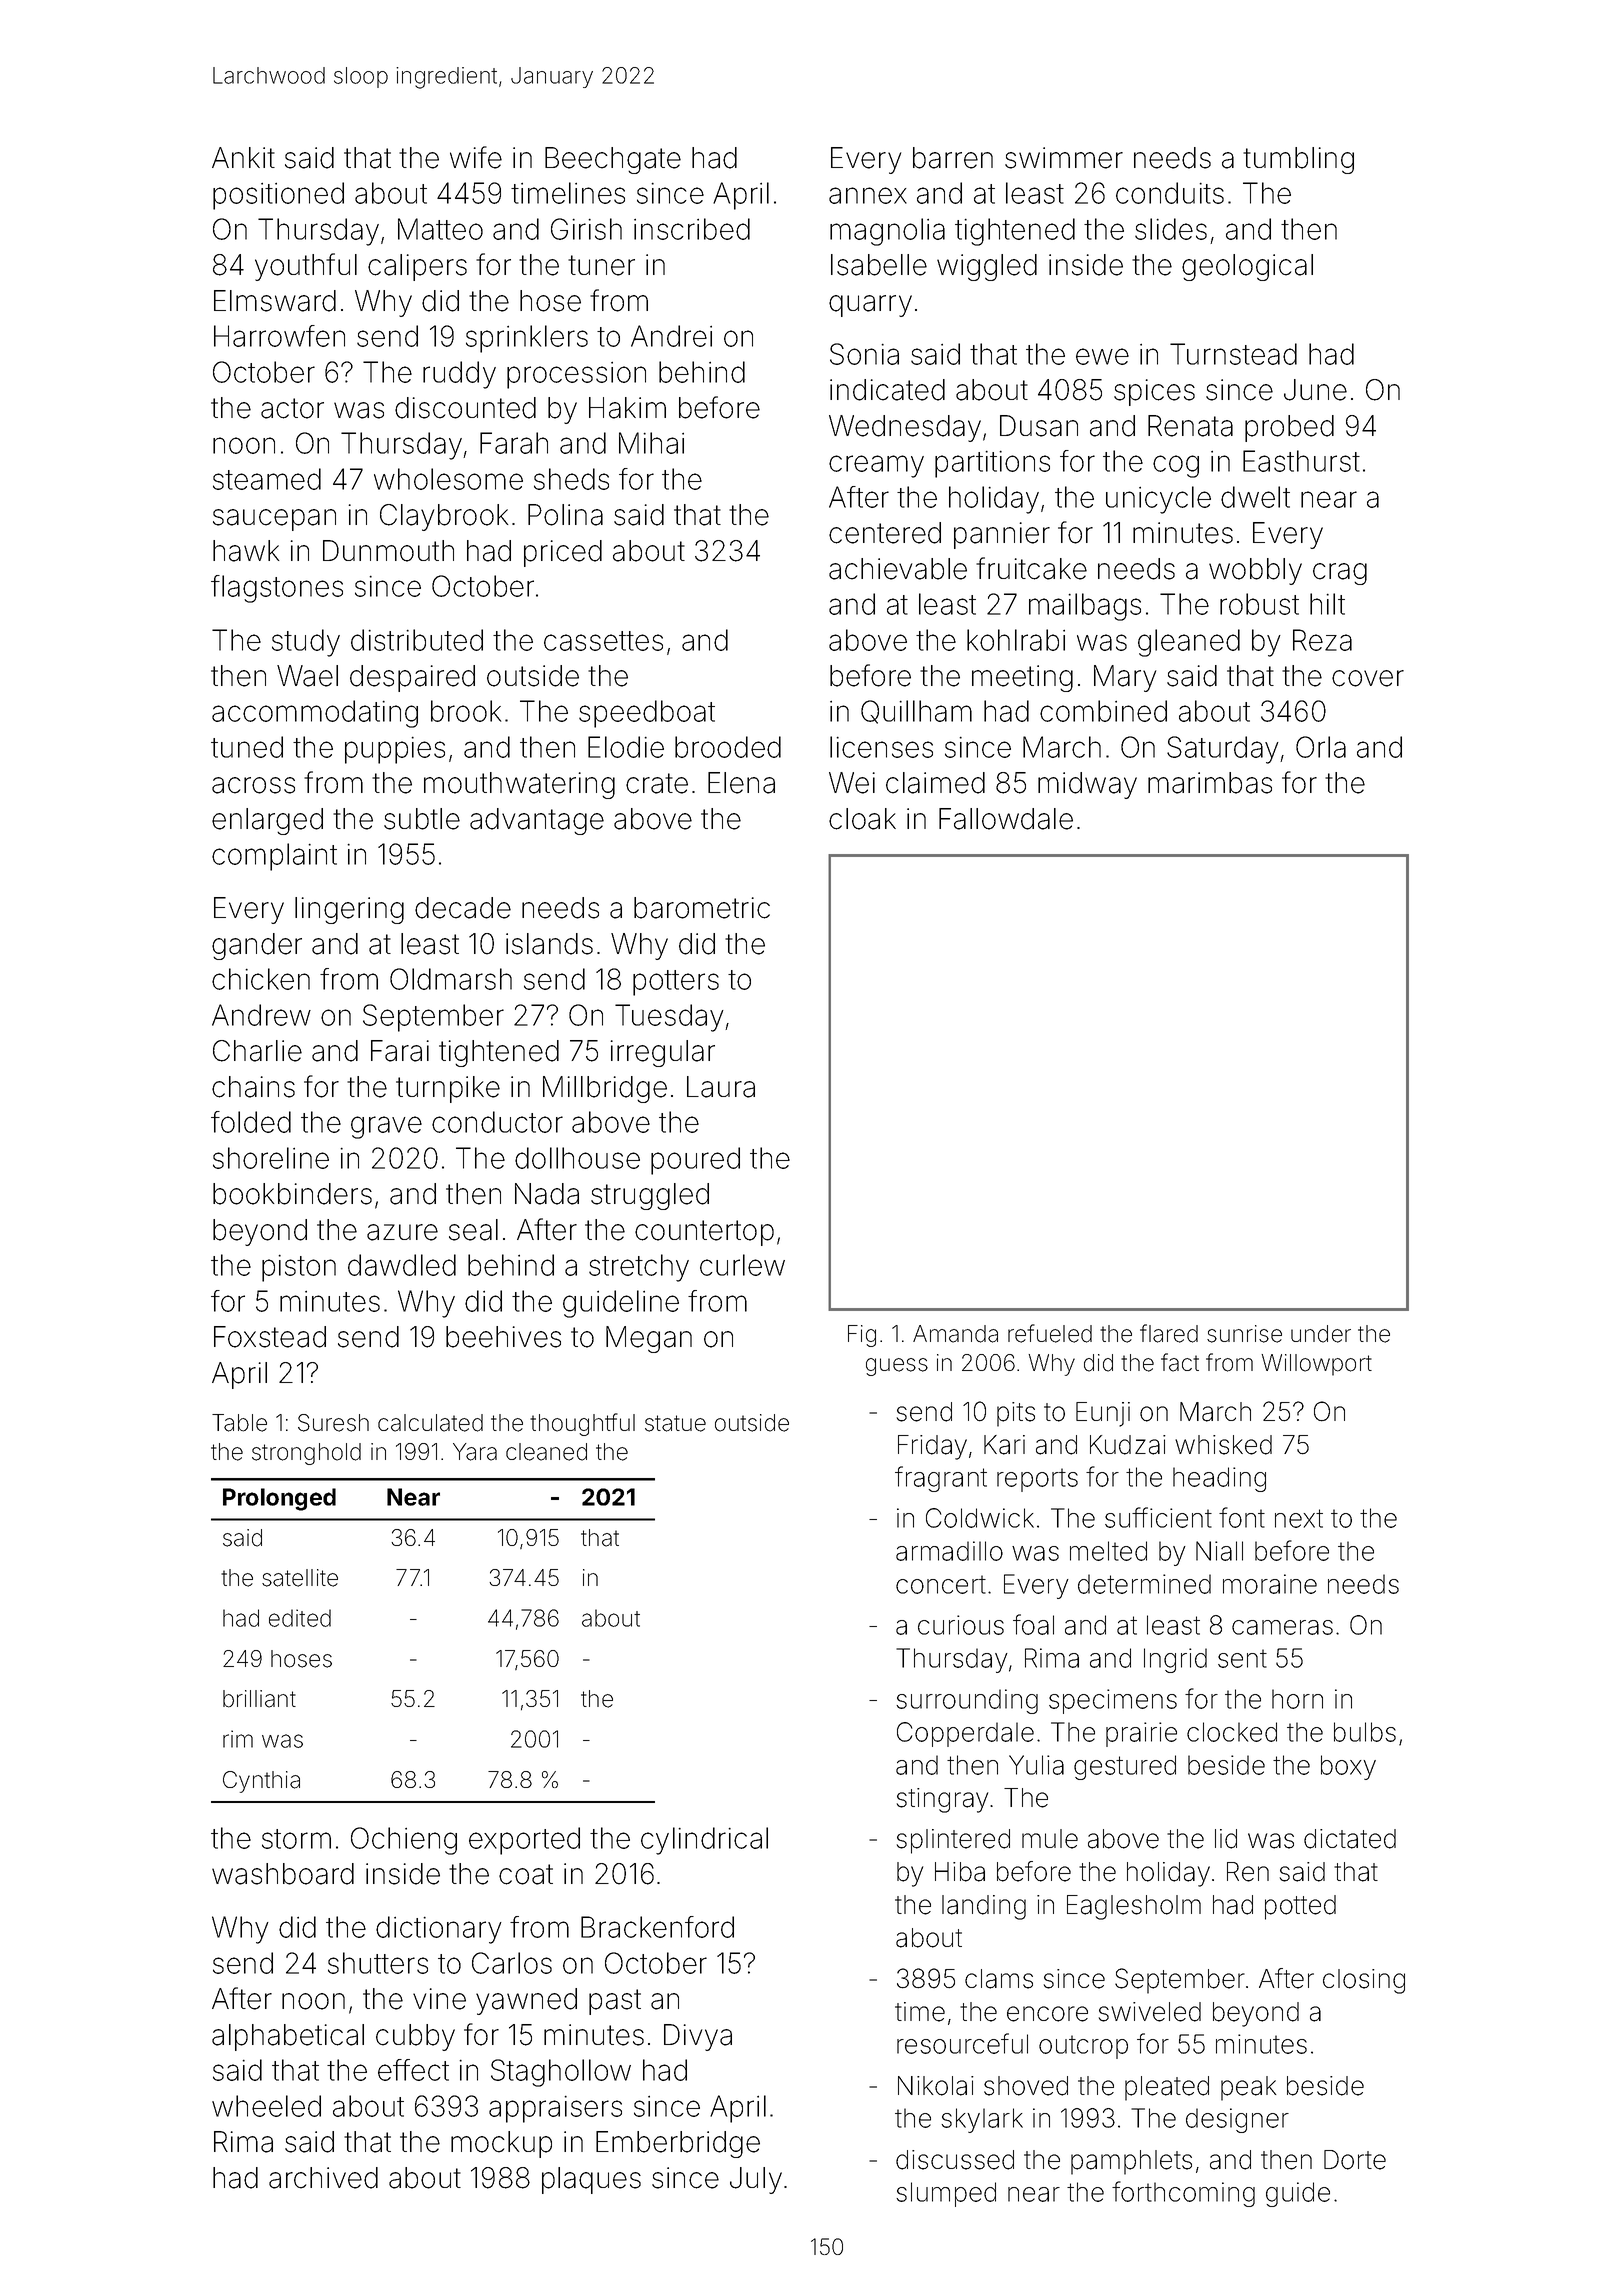 This image has height=2292, width=1620. I want to click on pamphlets, so click(1131, 2162).
